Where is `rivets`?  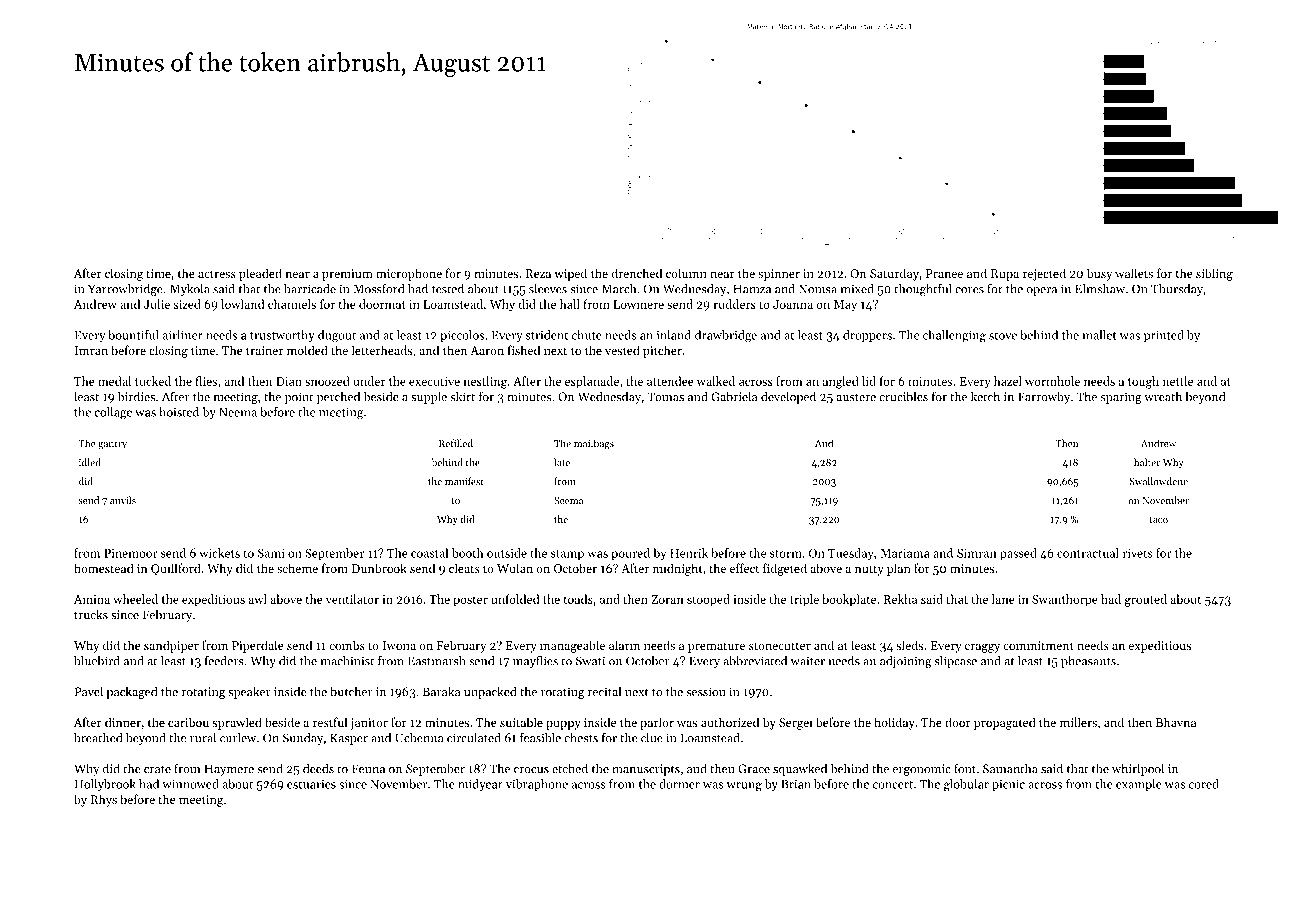
rivets is located at coordinates (1137, 553).
